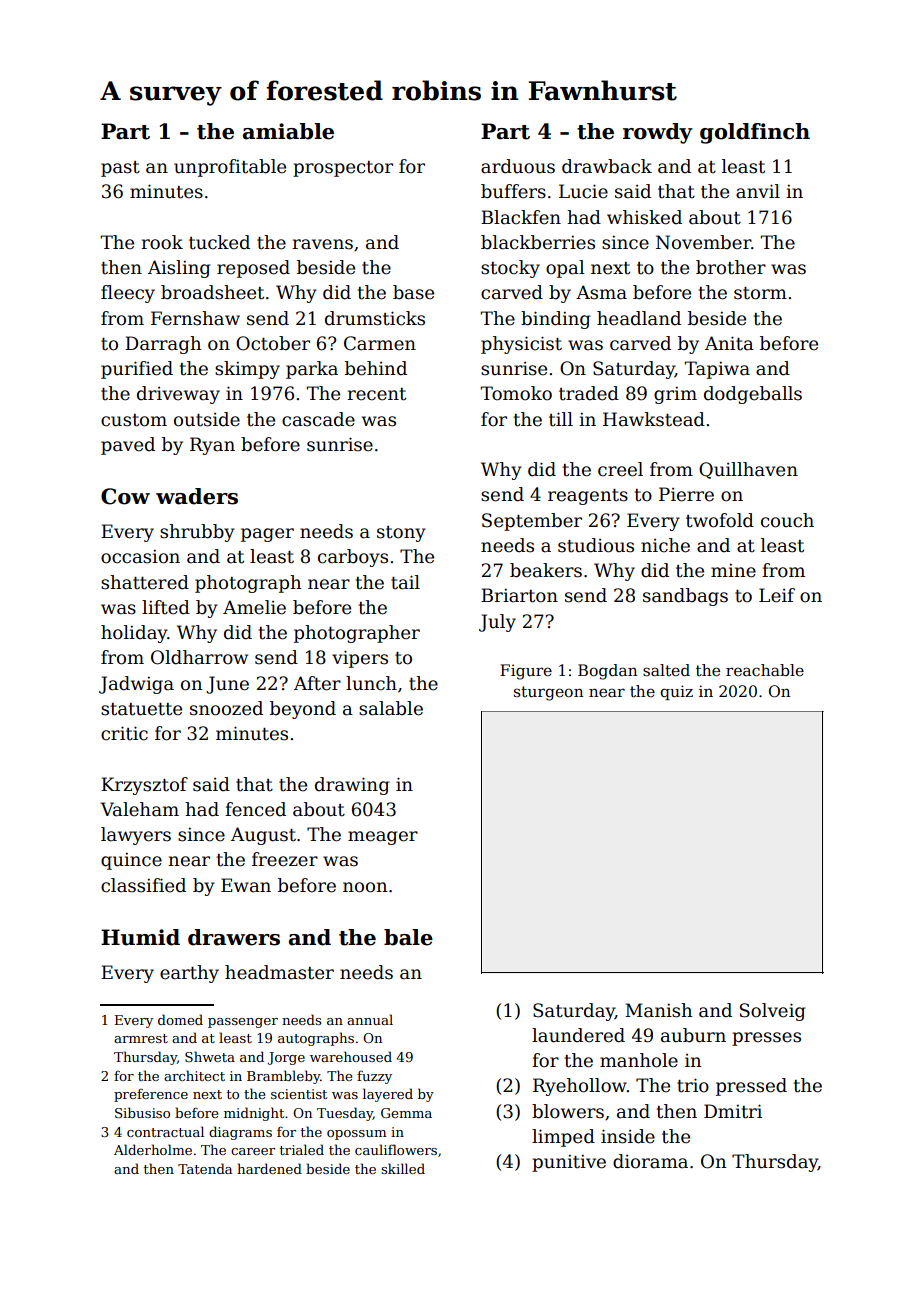 The height and width of the page is (1311, 924). I want to click on presses, so click(766, 1039).
